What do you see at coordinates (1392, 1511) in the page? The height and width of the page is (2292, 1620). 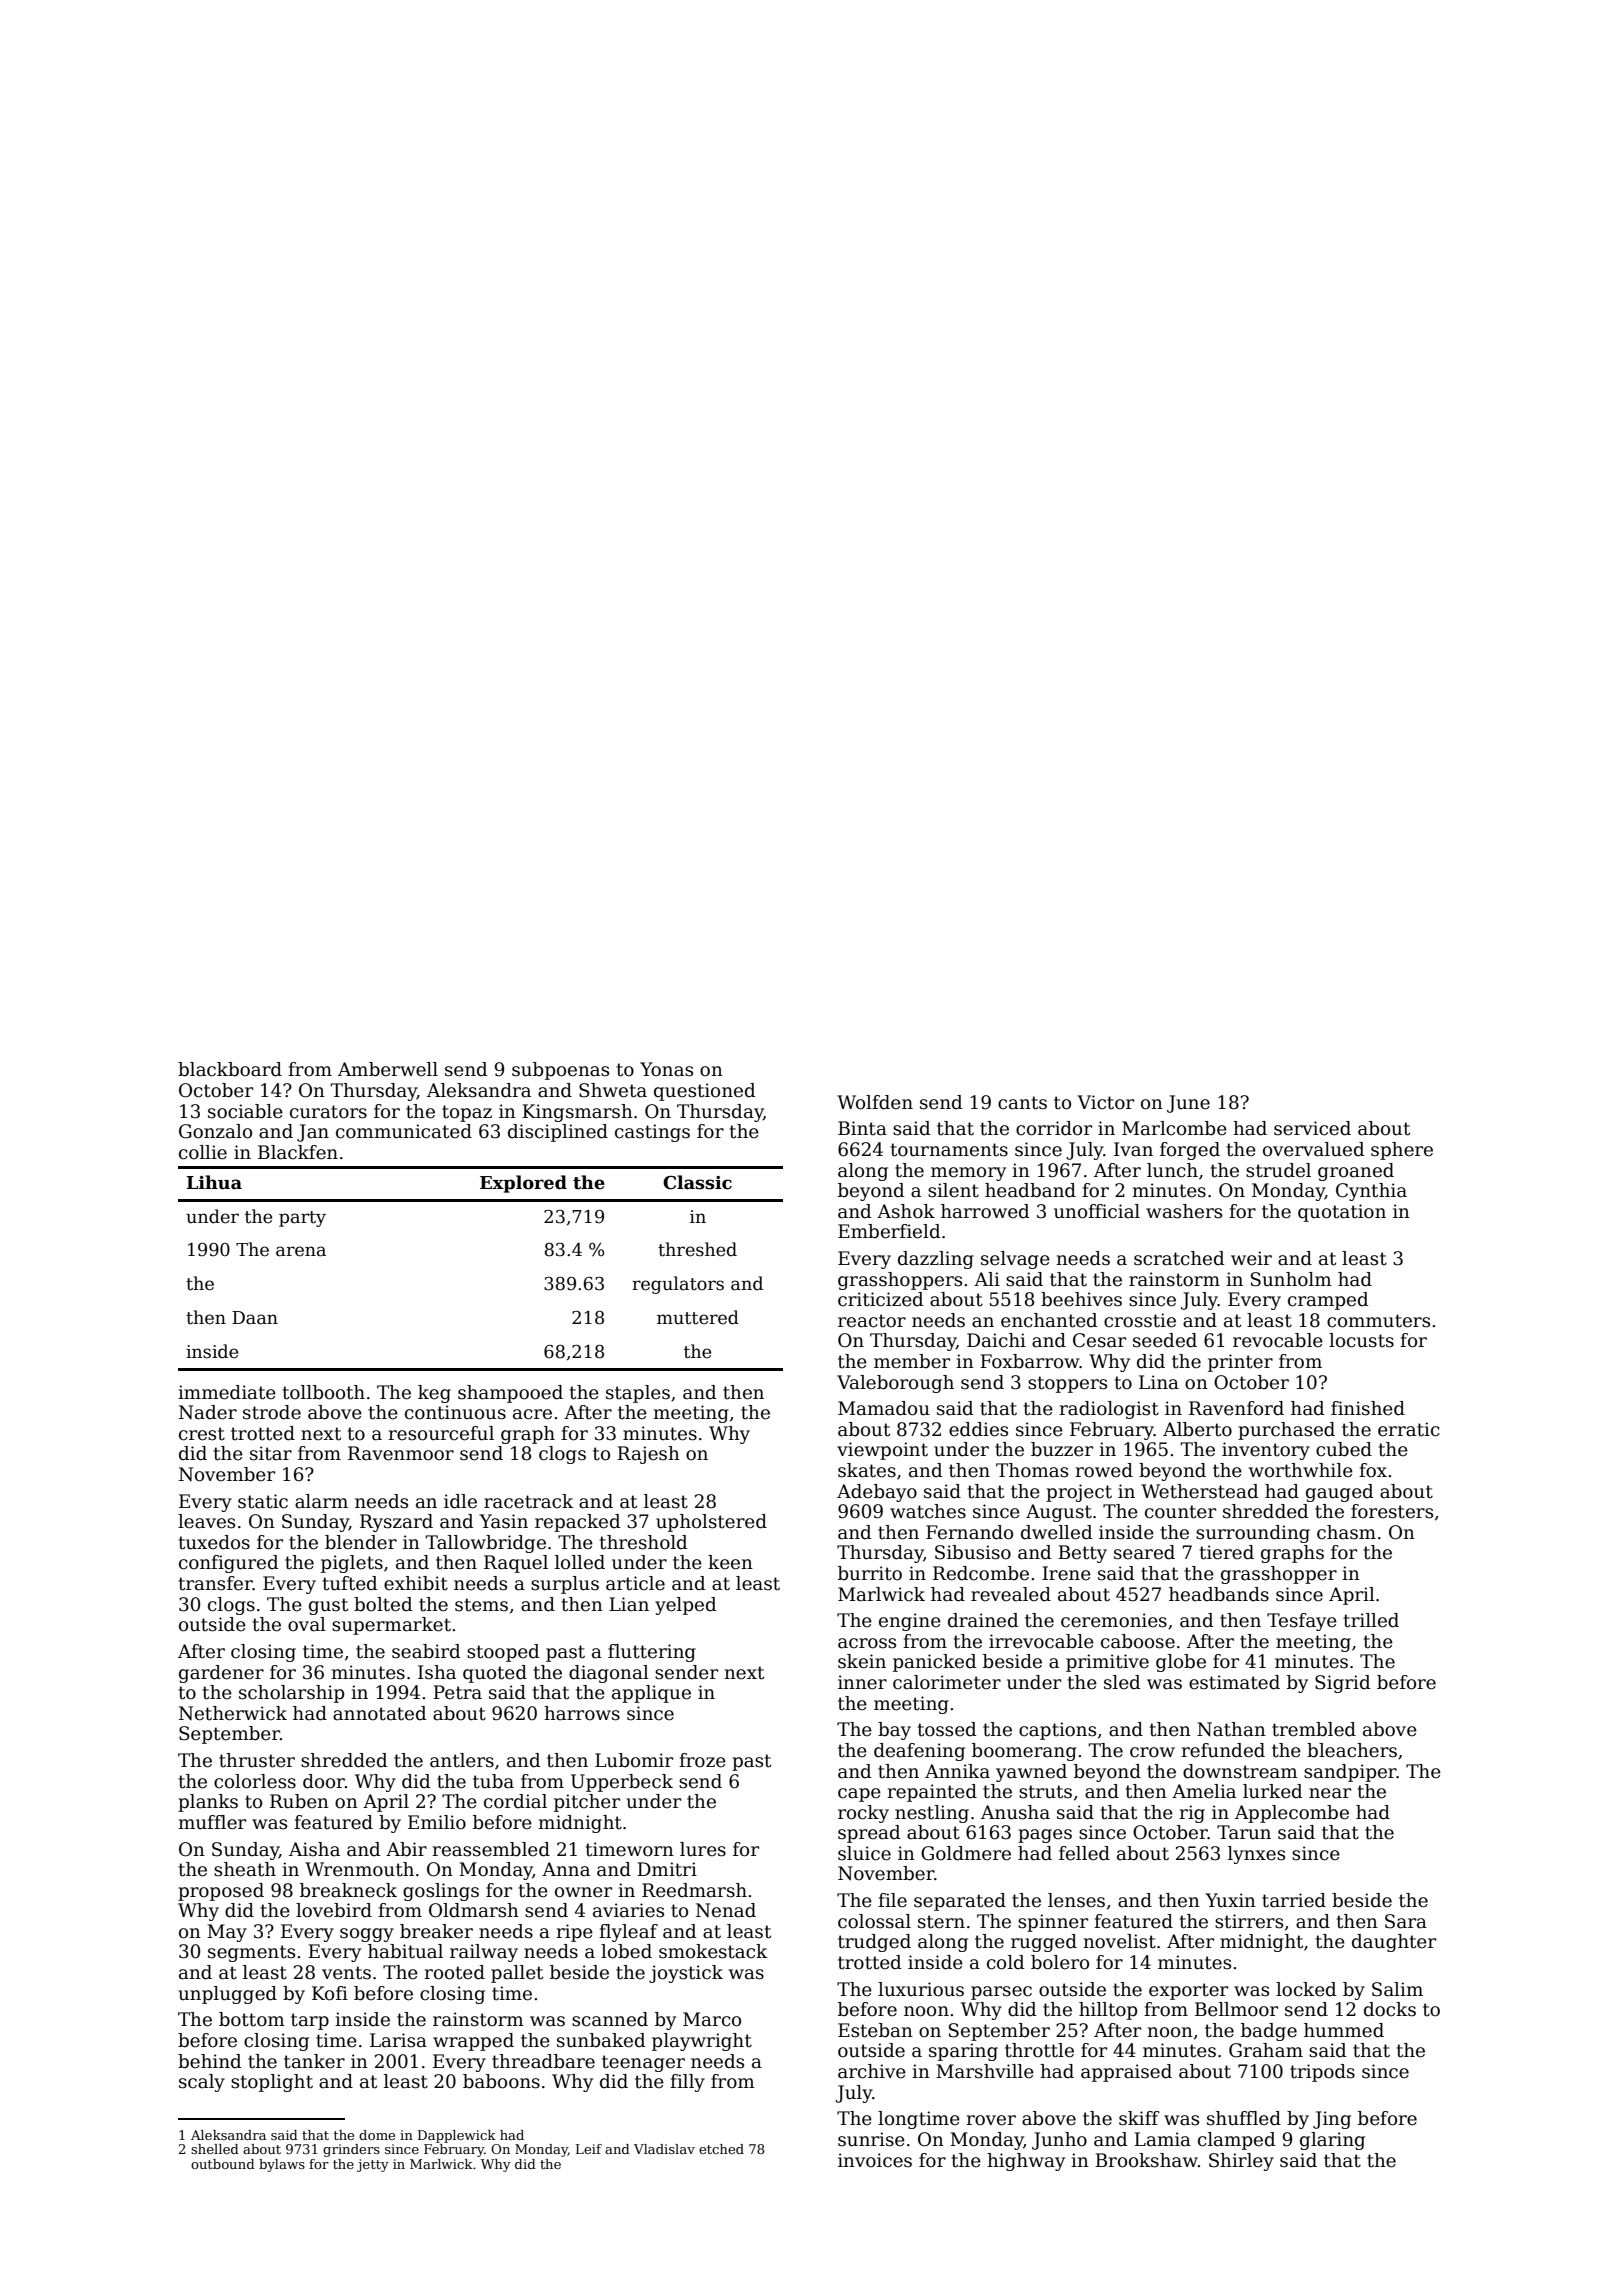 I see `foresters` at bounding box center [1392, 1511].
